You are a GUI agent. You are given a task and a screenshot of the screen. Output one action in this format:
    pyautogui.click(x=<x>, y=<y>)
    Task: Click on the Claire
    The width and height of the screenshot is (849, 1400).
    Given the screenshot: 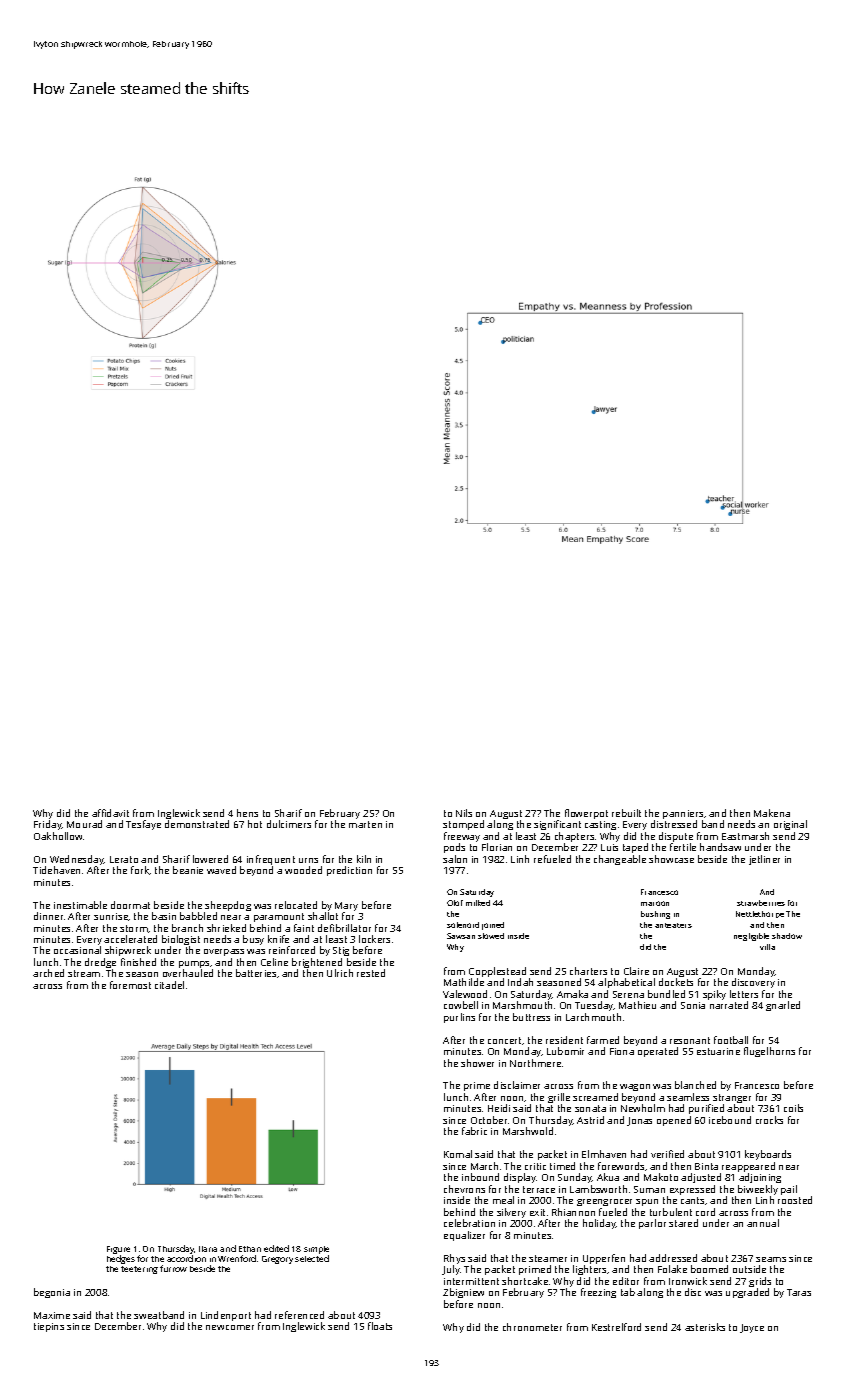 What is the action you would take?
    pyautogui.click(x=636, y=971)
